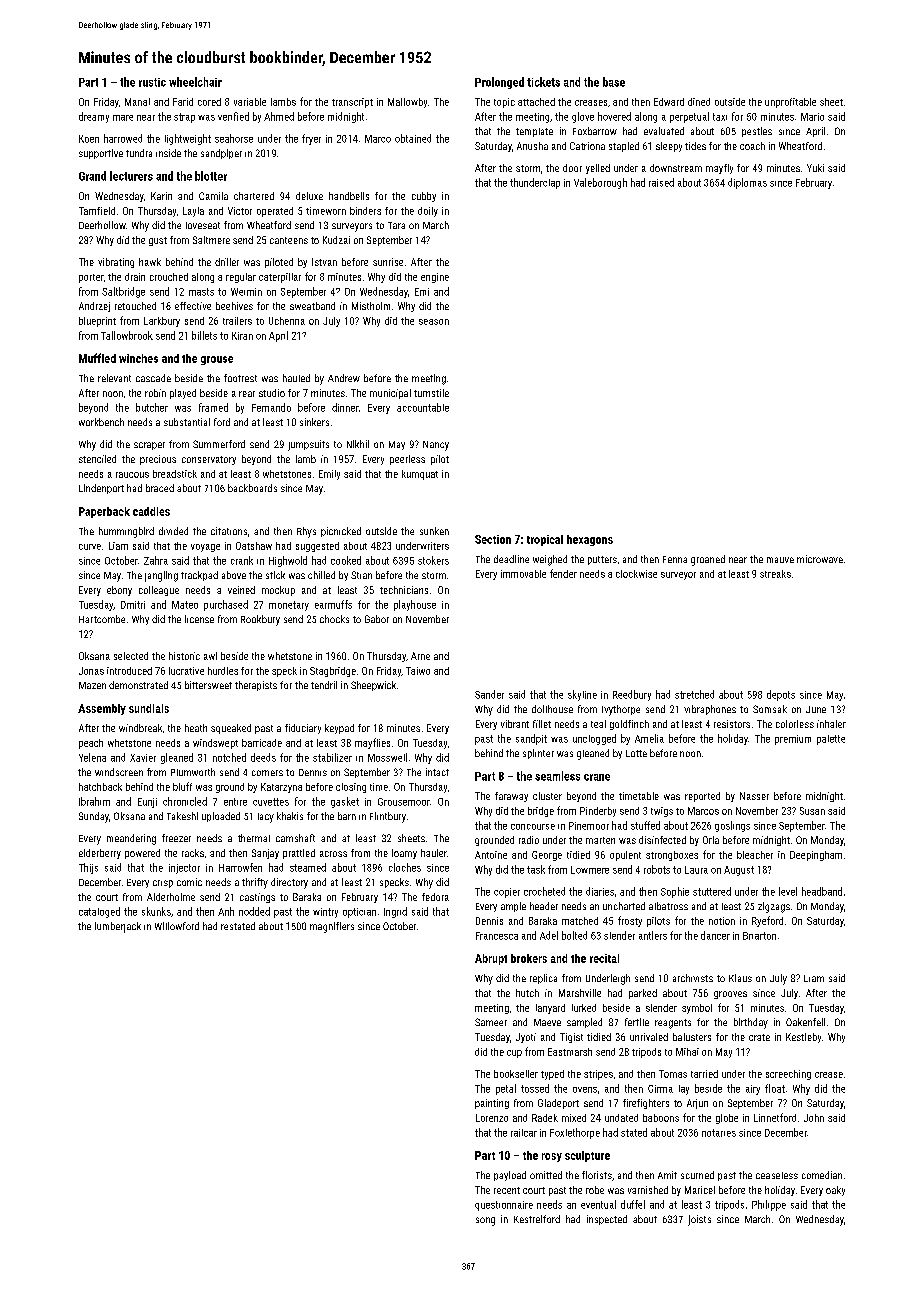 Image resolution: width=924 pixels, height=1308 pixels. What do you see at coordinates (820, 559) in the screenshot?
I see `microwave` at bounding box center [820, 559].
